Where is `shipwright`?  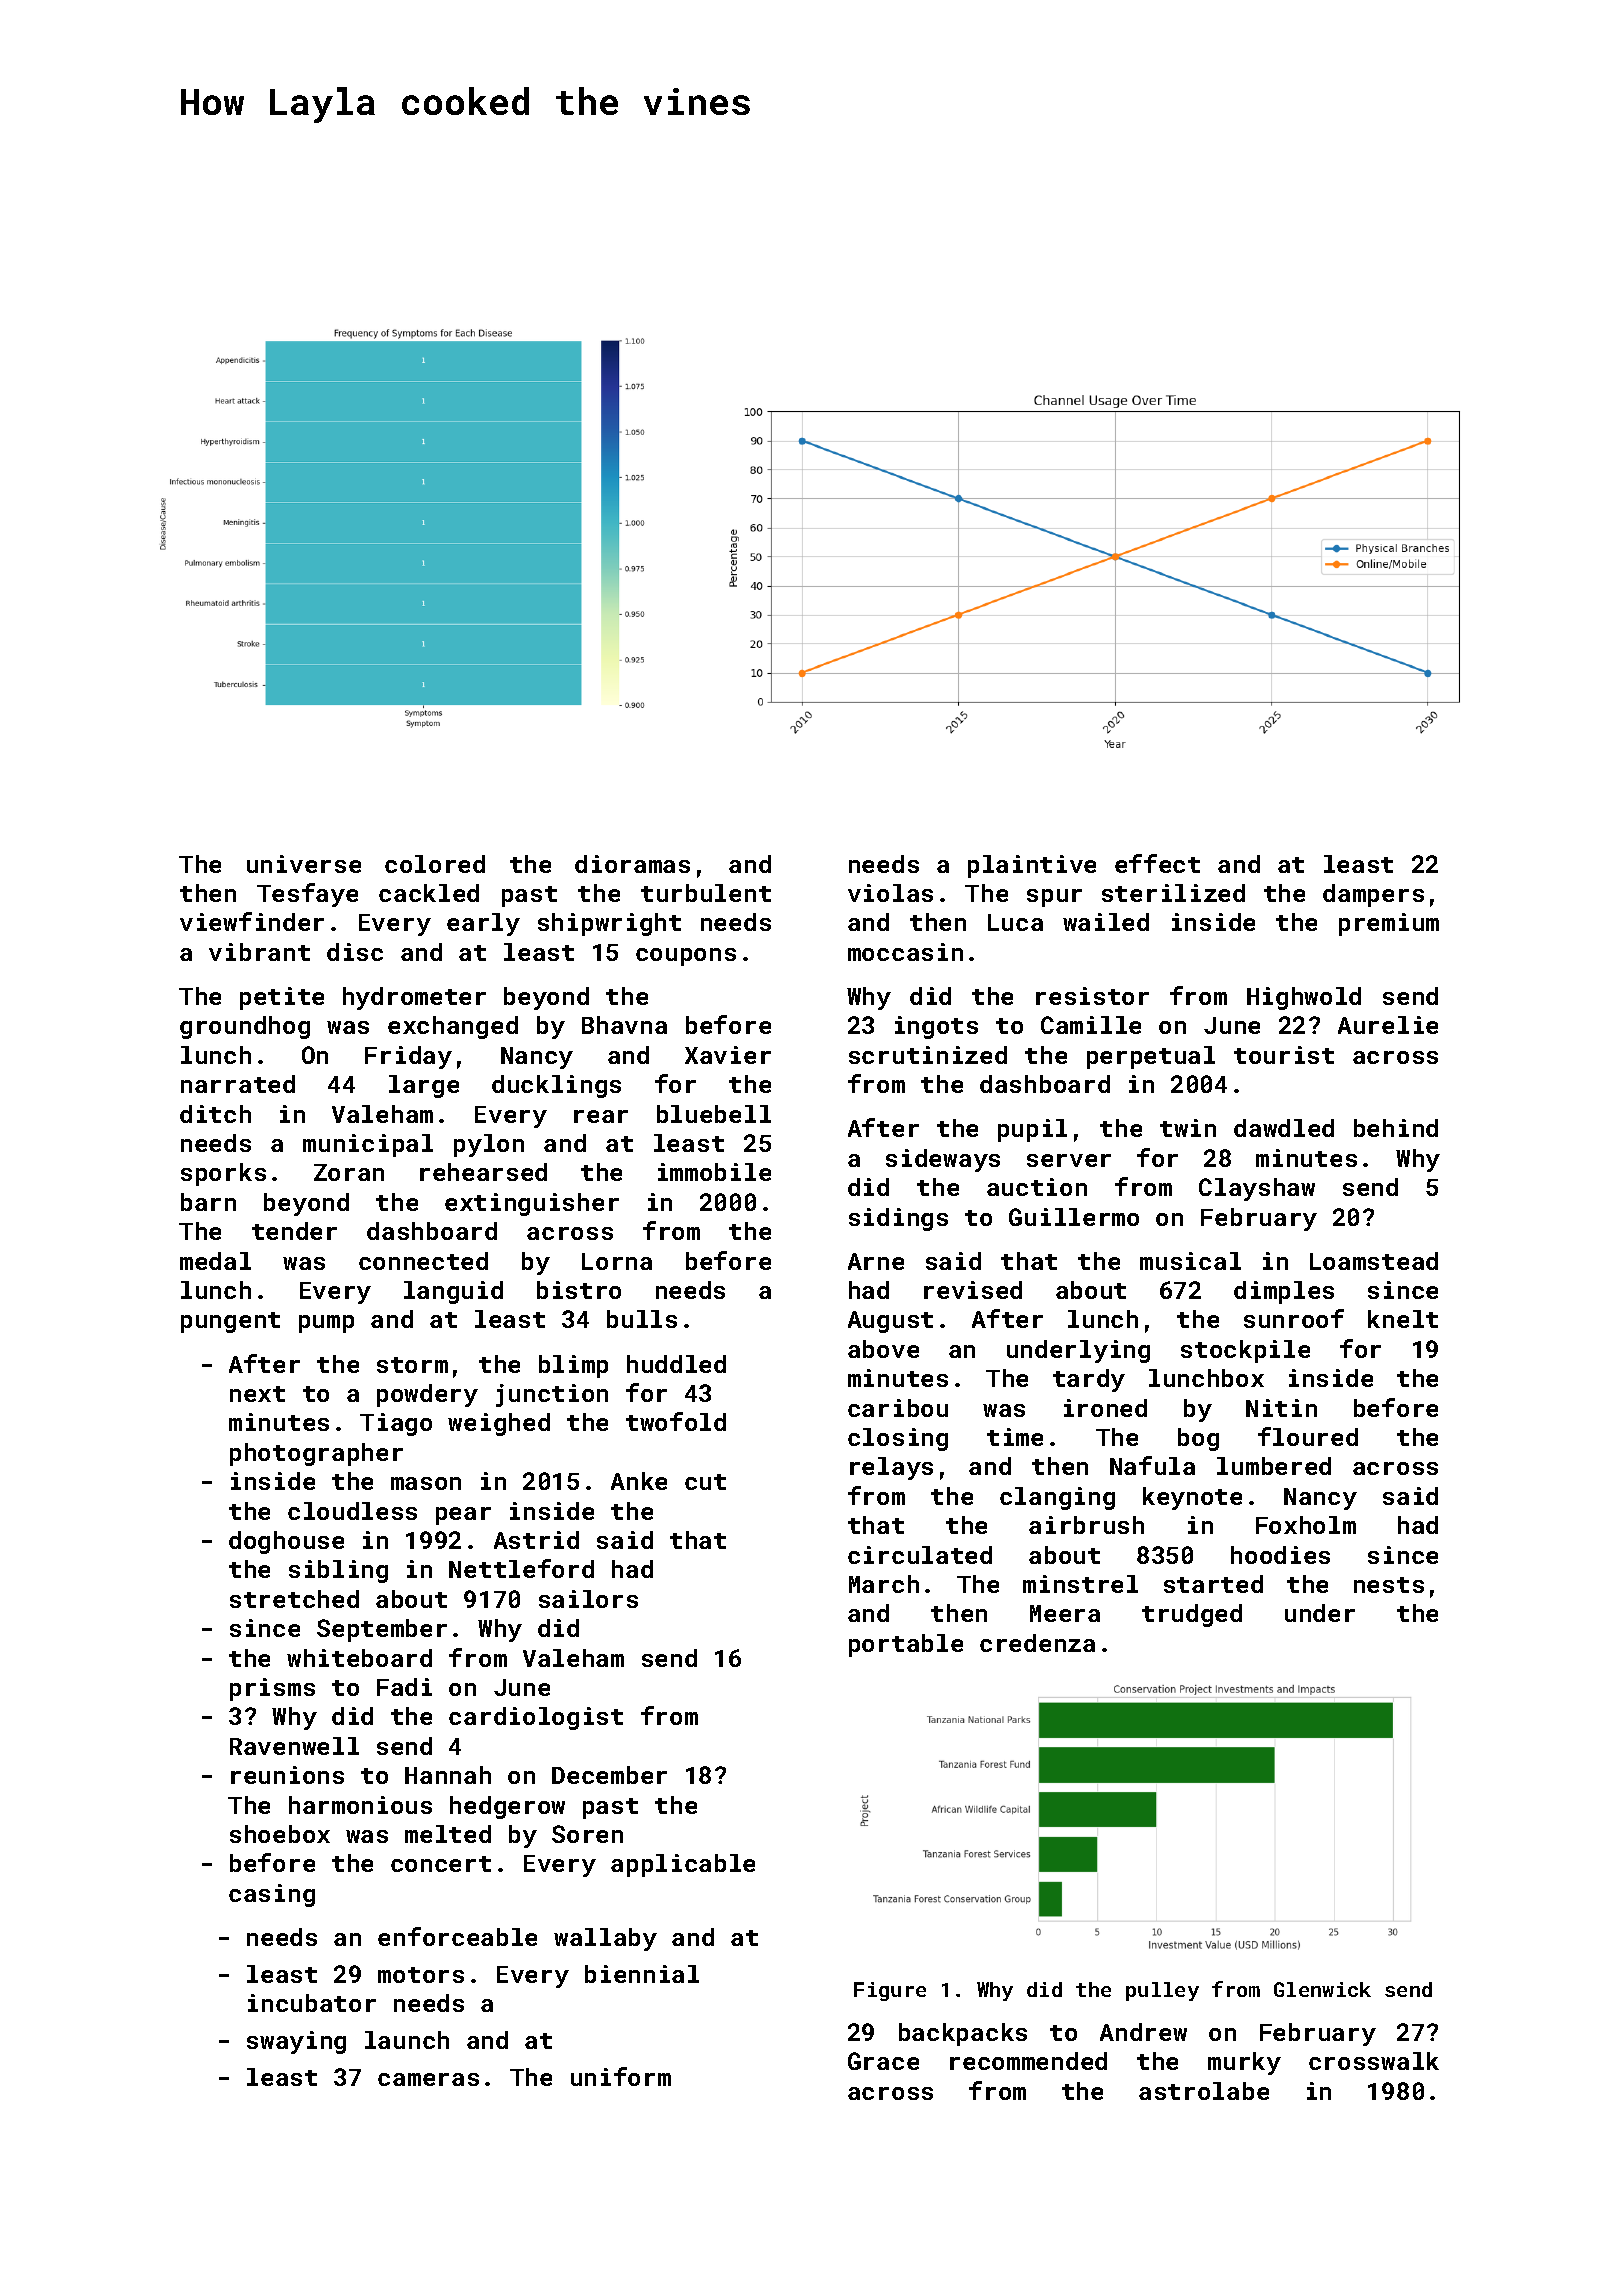 shipwright is located at coordinates (609, 924).
